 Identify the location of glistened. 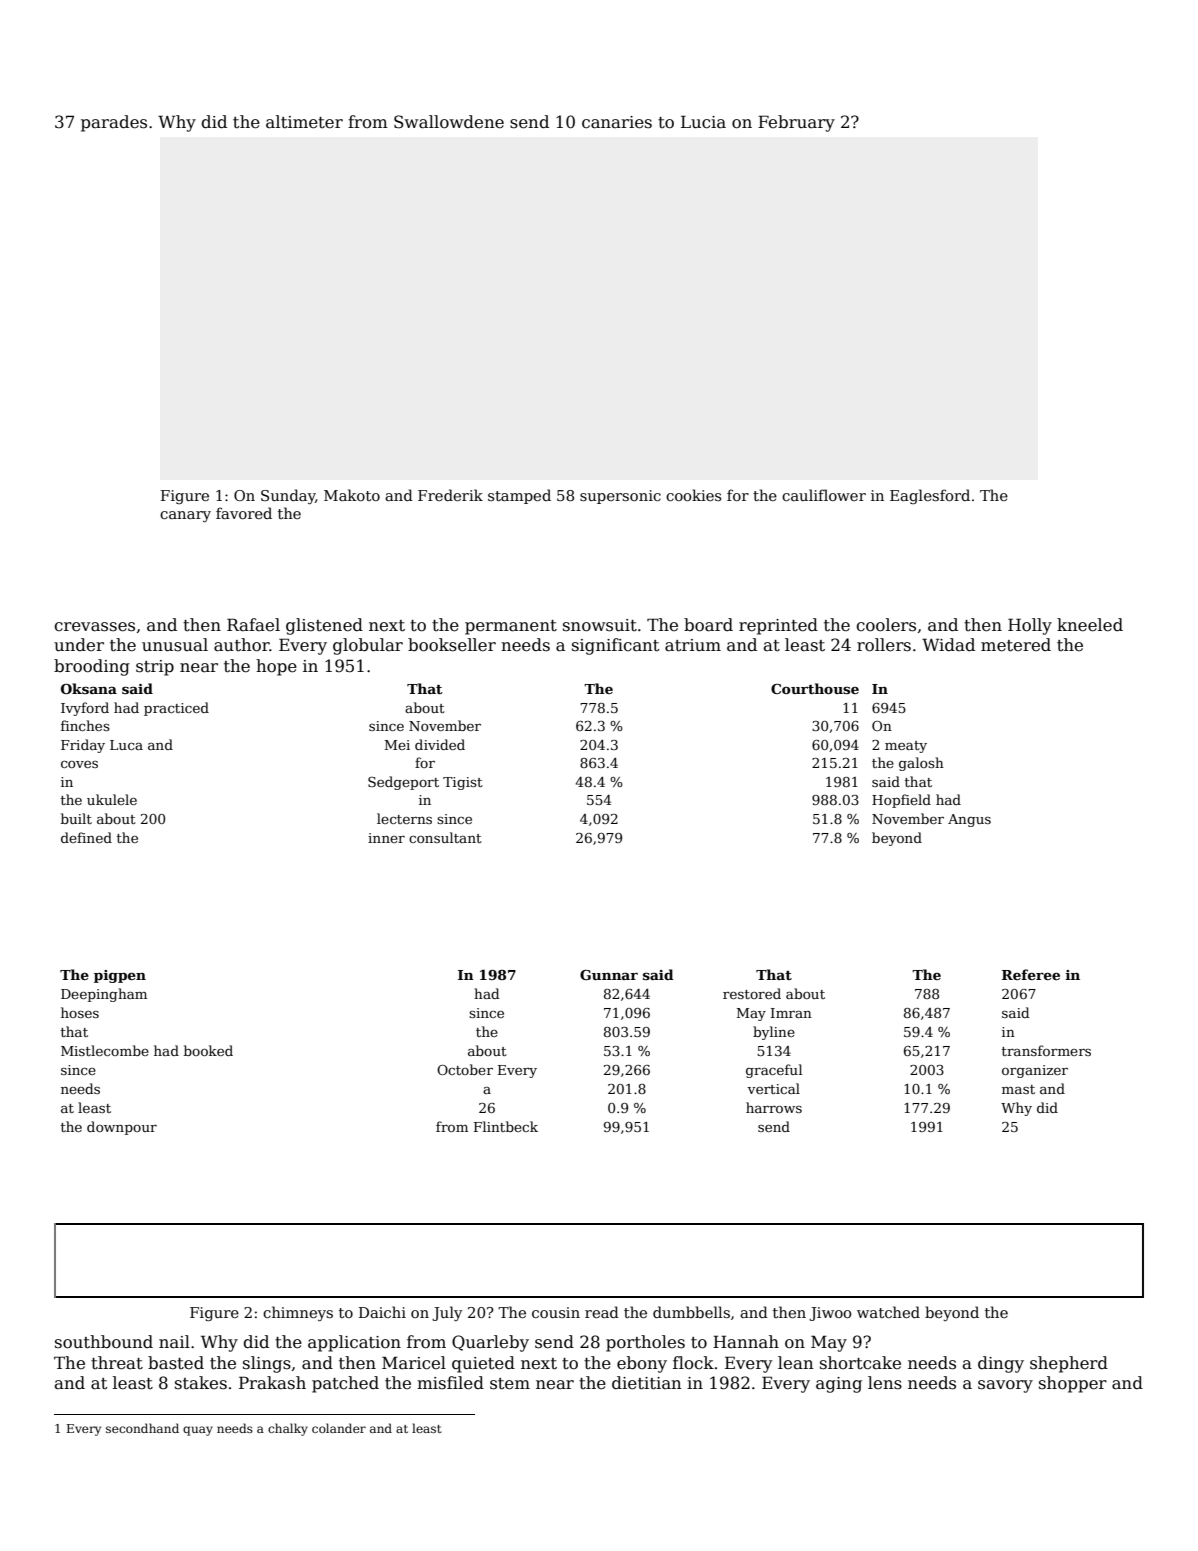
(324, 626).
